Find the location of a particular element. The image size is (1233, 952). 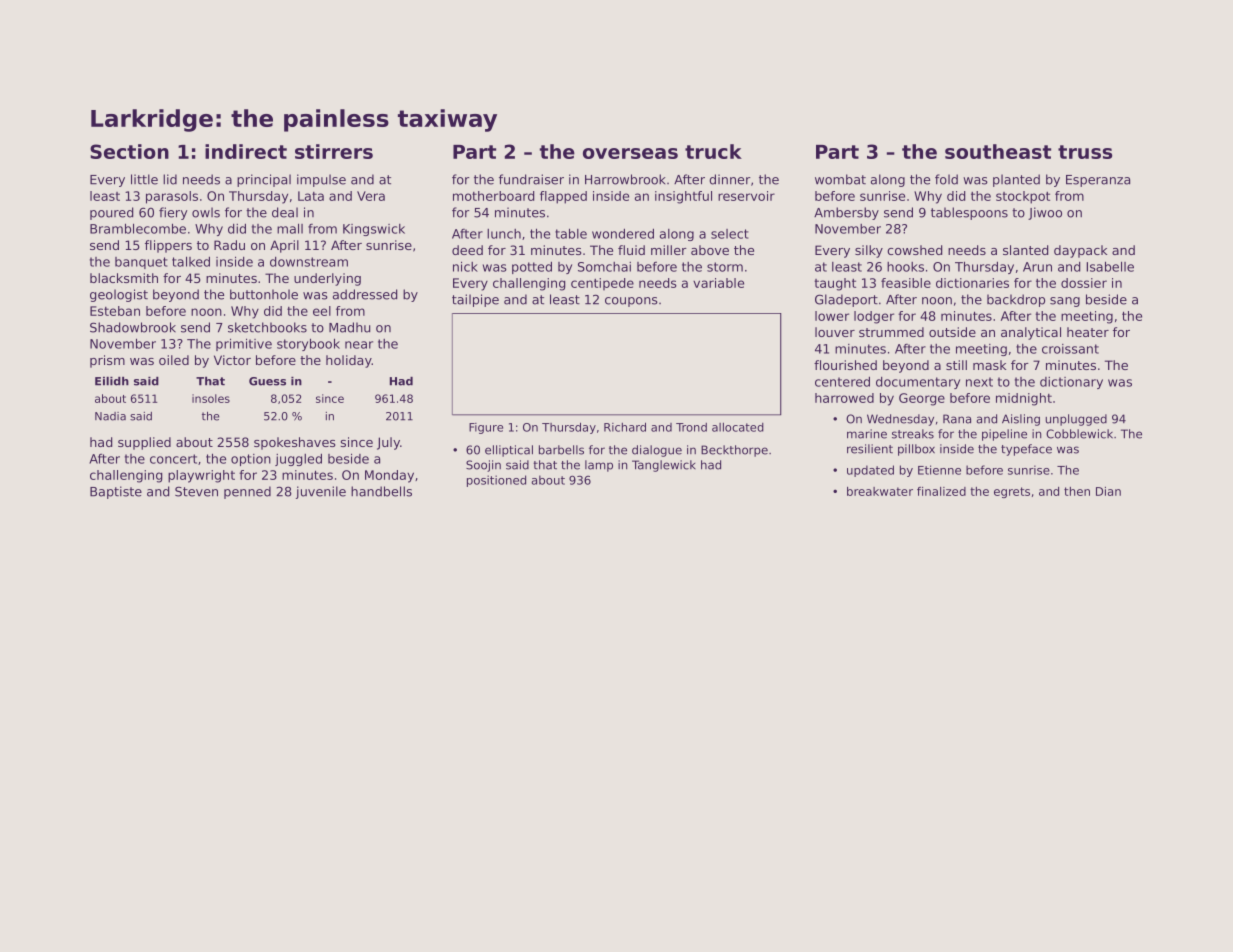

Section is located at coordinates (129, 151).
